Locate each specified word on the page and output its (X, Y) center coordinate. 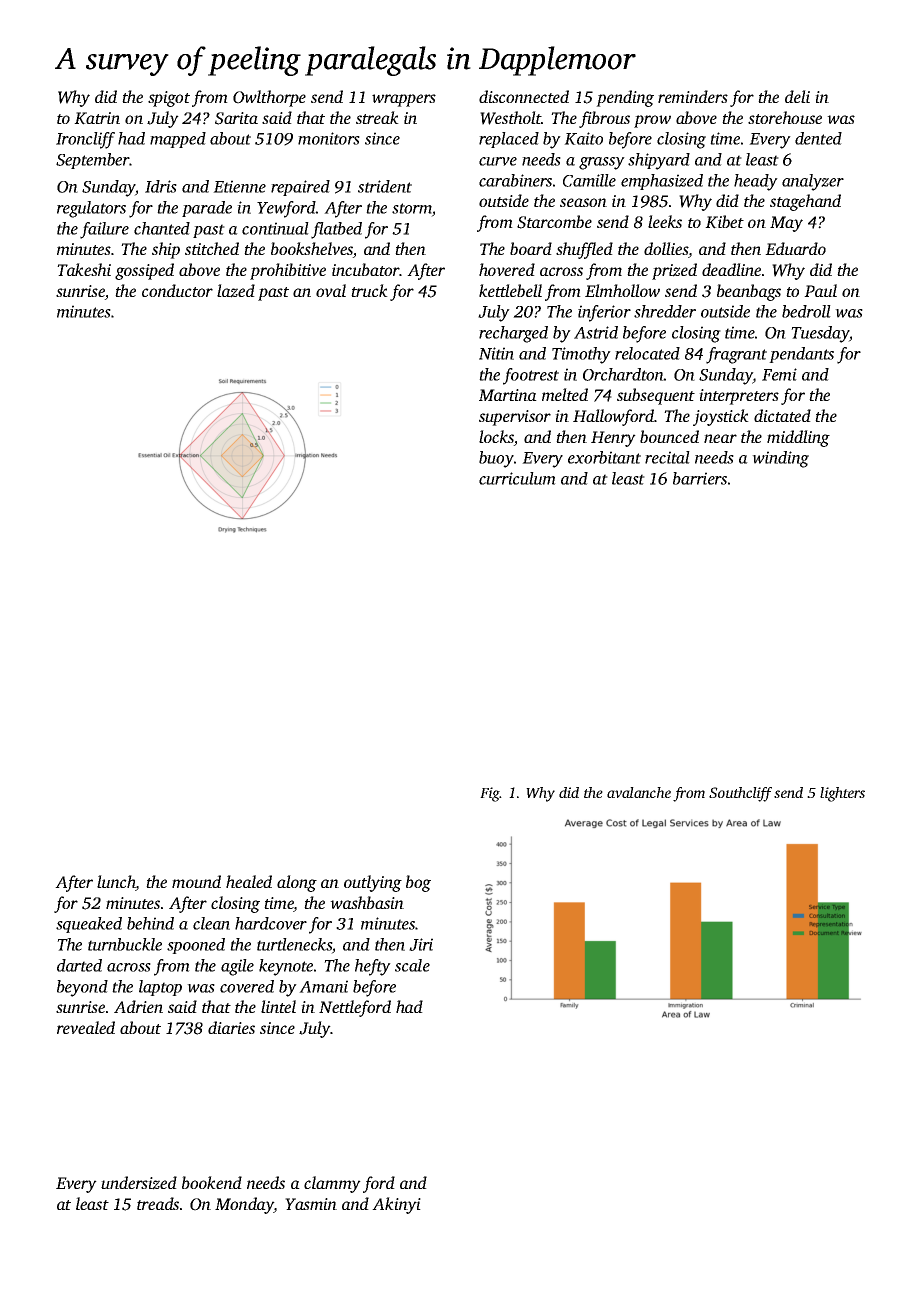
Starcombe (554, 222)
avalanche (639, 792)
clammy (332, 1184)
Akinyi (396, 1205)
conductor (177, 290)
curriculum (517, 478)
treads (158, 1203)
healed (249, 881)
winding (780, 459)
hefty (373, 967)
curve (498, 161)
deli (797, 96)
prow (652, 121)
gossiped (144, 271)
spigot (169, 99)
